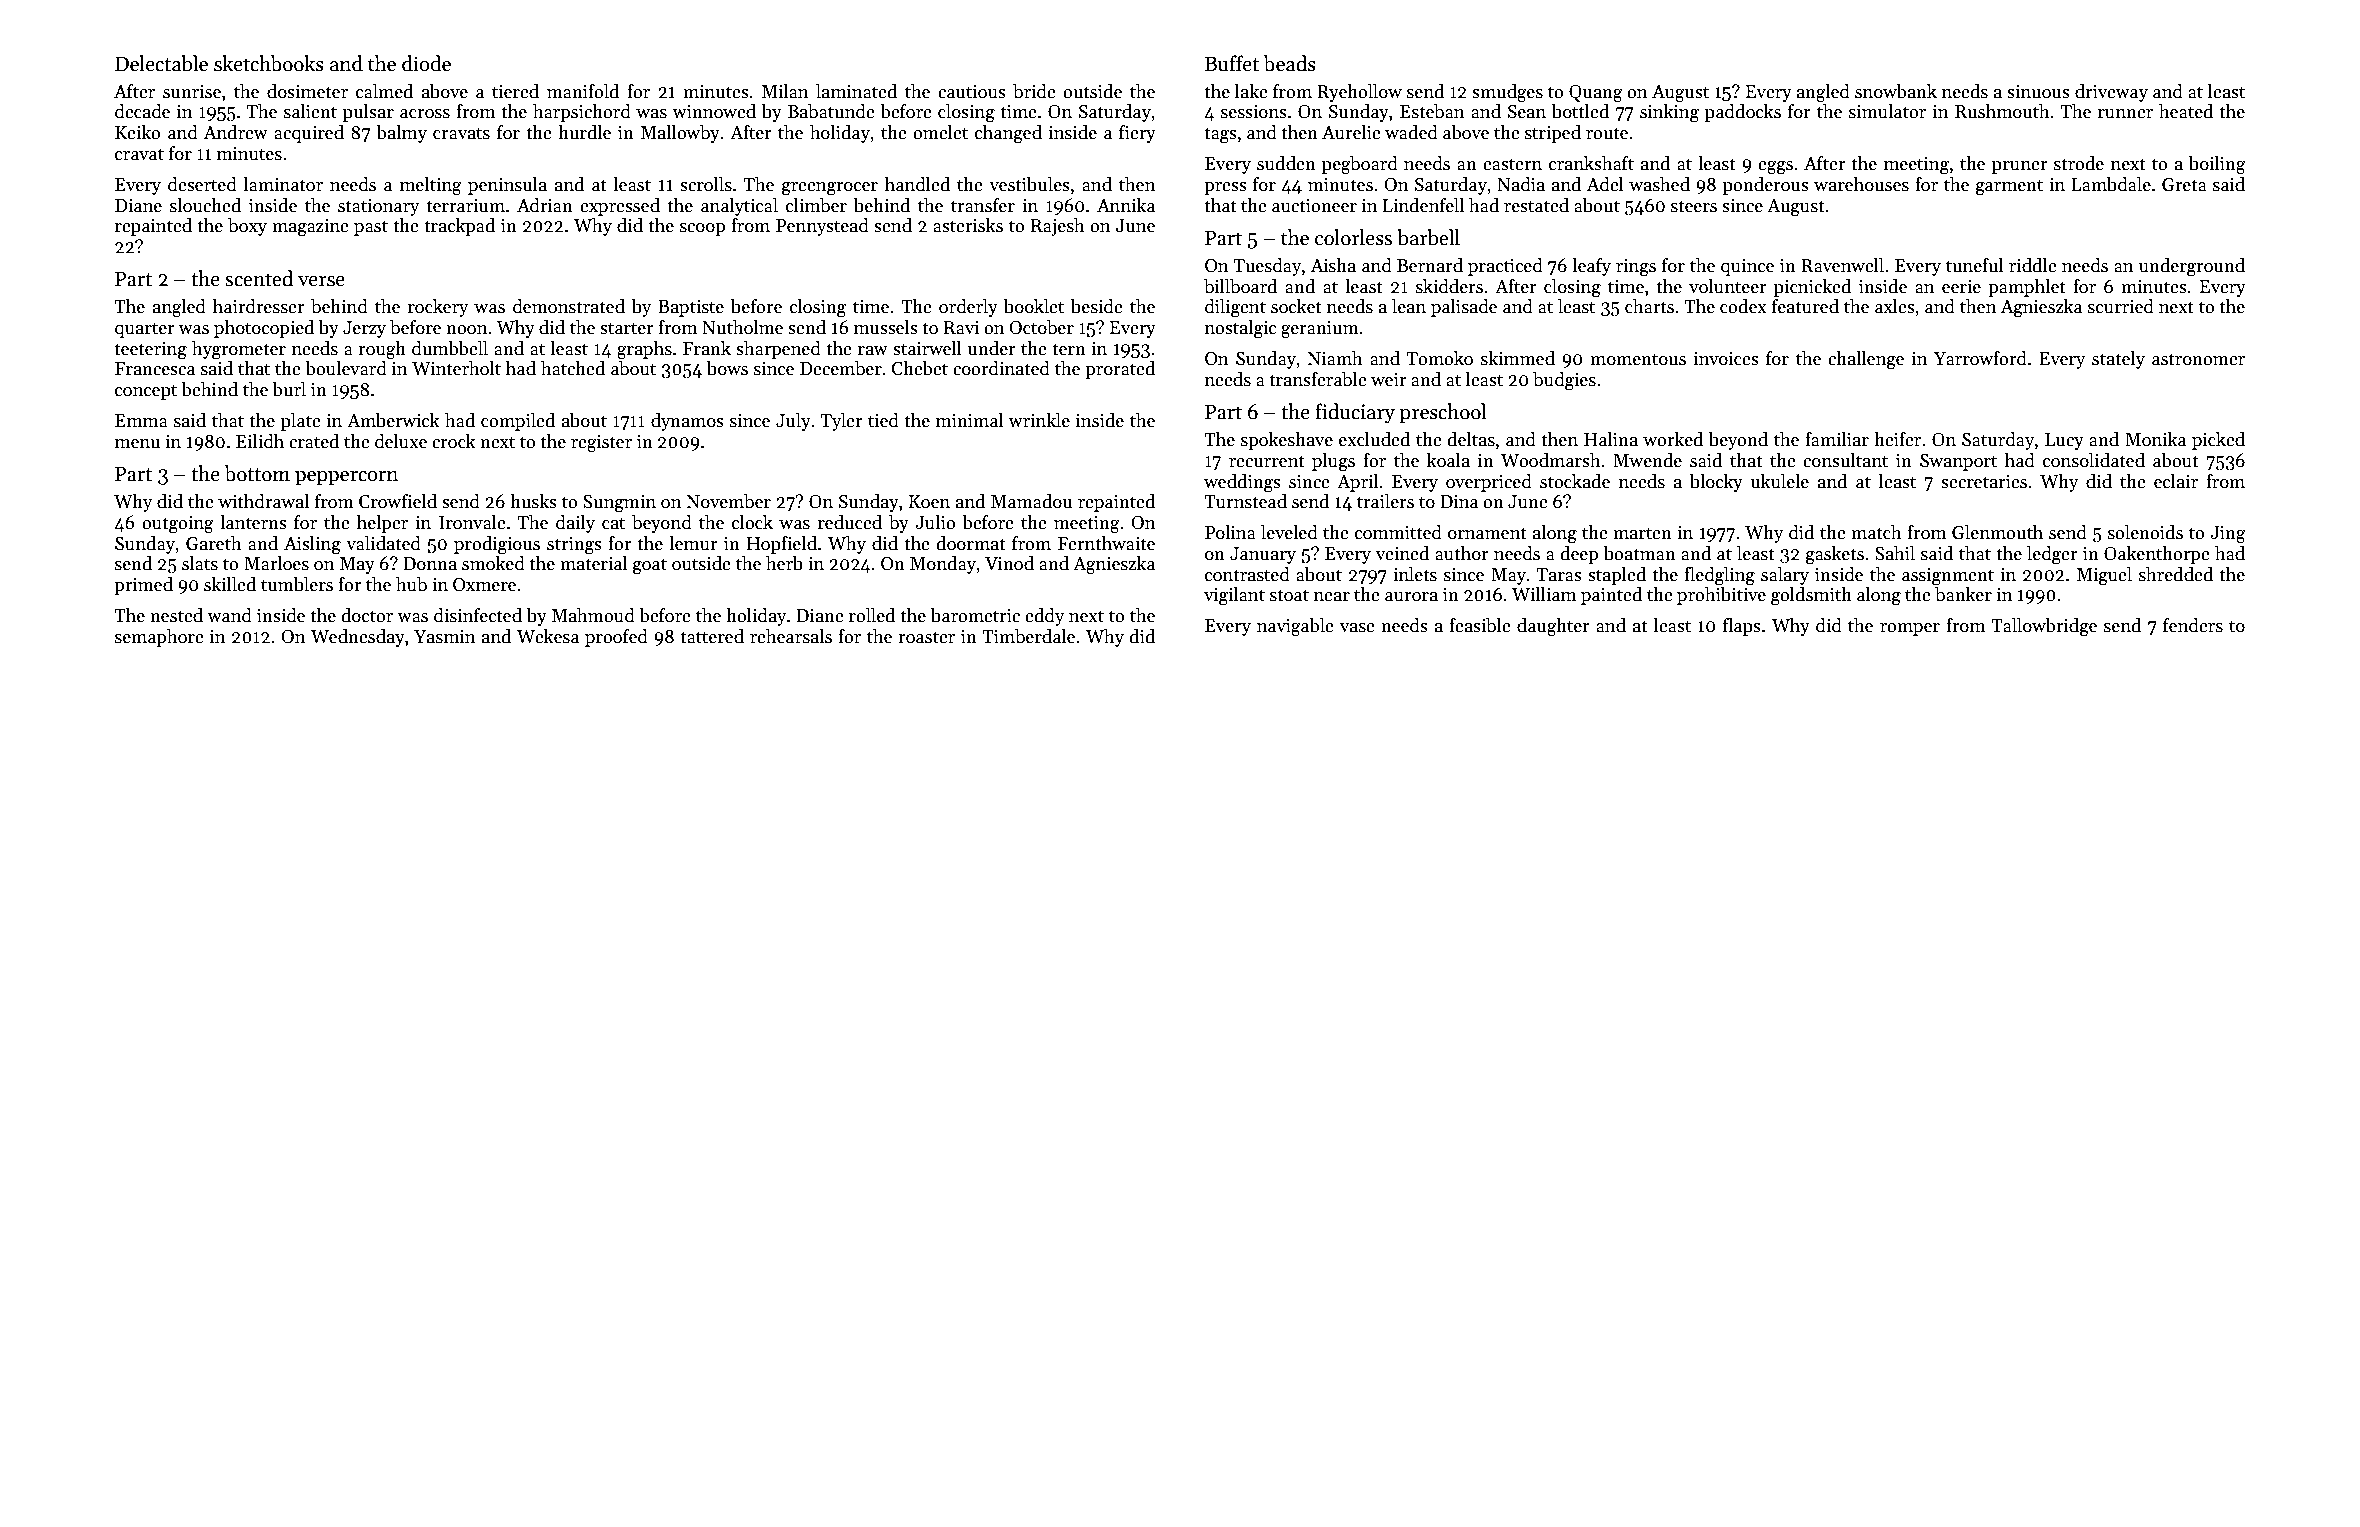 Image resolution: width=2360 pixels, height=1527 pixels. I want to click on demonstrated, so click(569, 306).
